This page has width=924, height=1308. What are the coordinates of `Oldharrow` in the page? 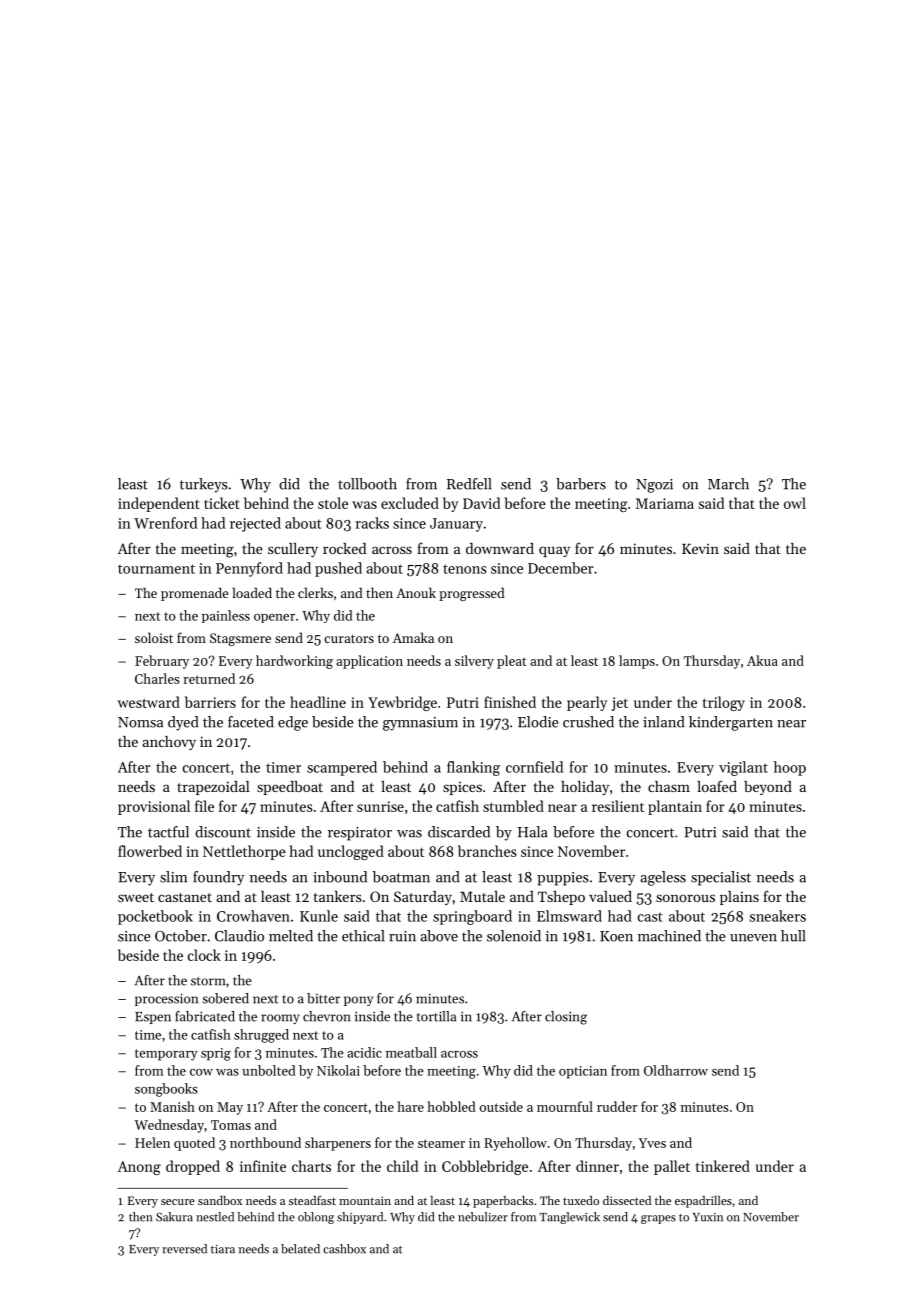 It's located at (676, 1070).
